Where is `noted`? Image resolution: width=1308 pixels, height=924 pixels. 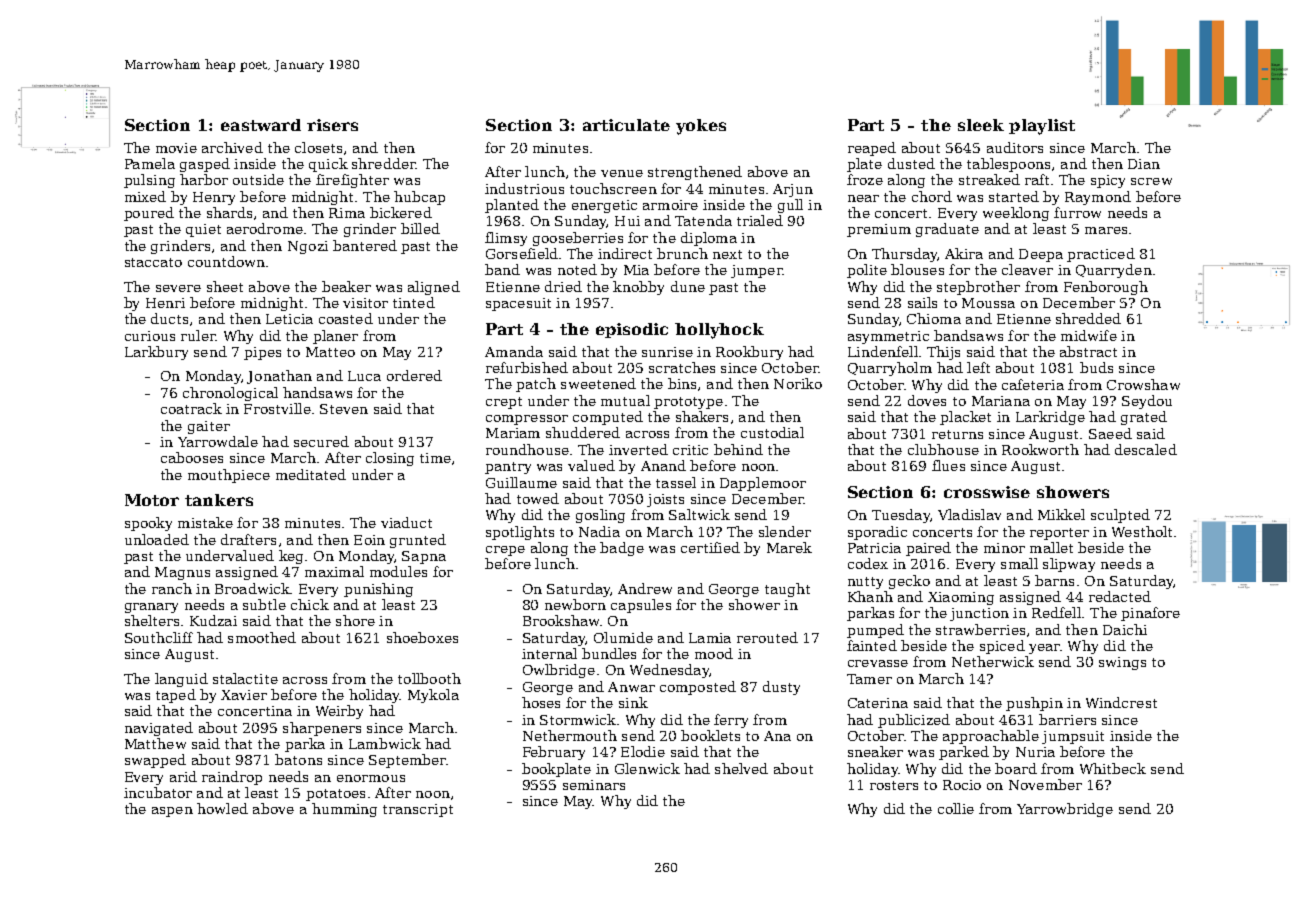
noted is located at coordinates (577, 269).
